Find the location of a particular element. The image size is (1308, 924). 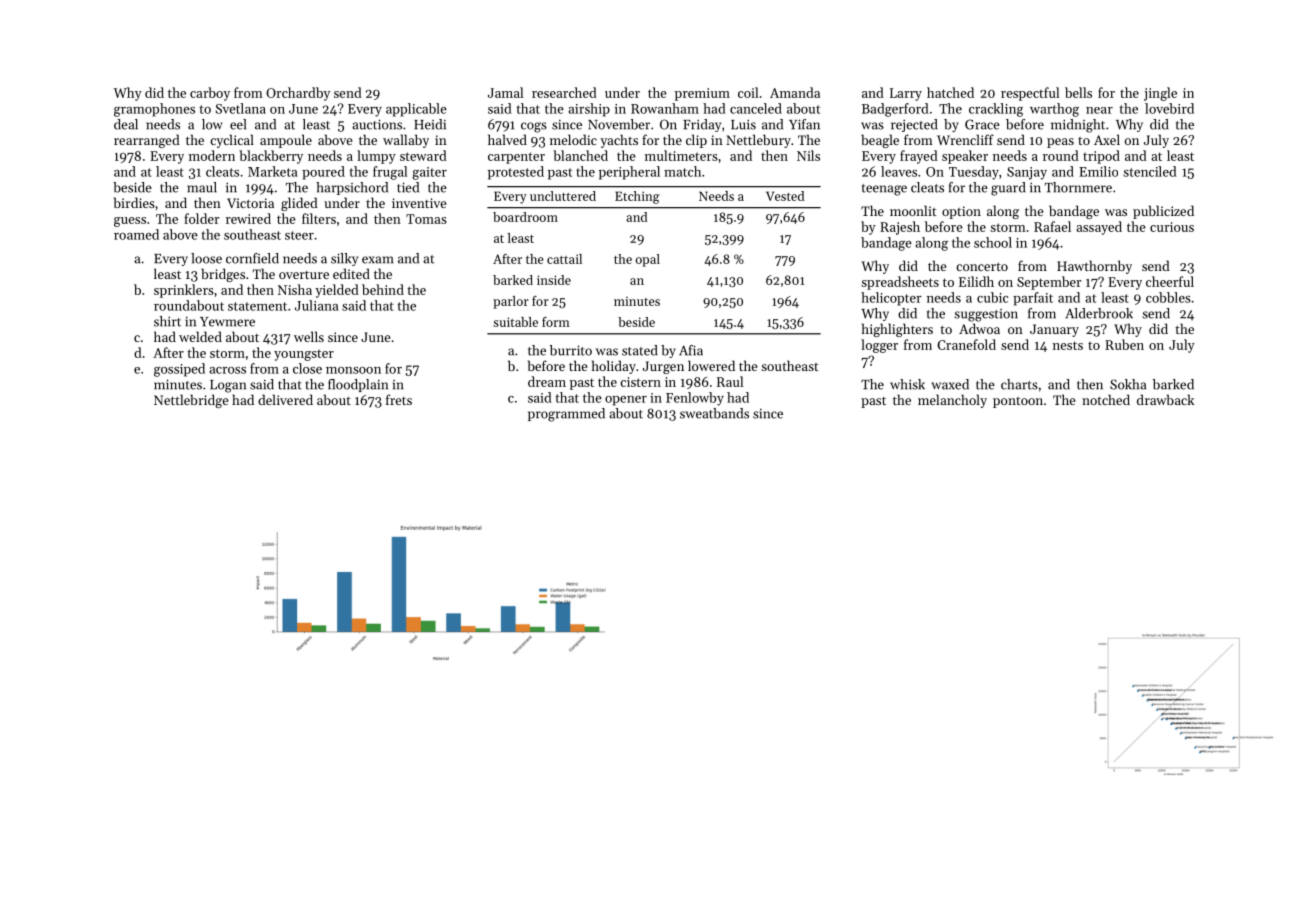

bells is located at coordinates (1078, 92).
